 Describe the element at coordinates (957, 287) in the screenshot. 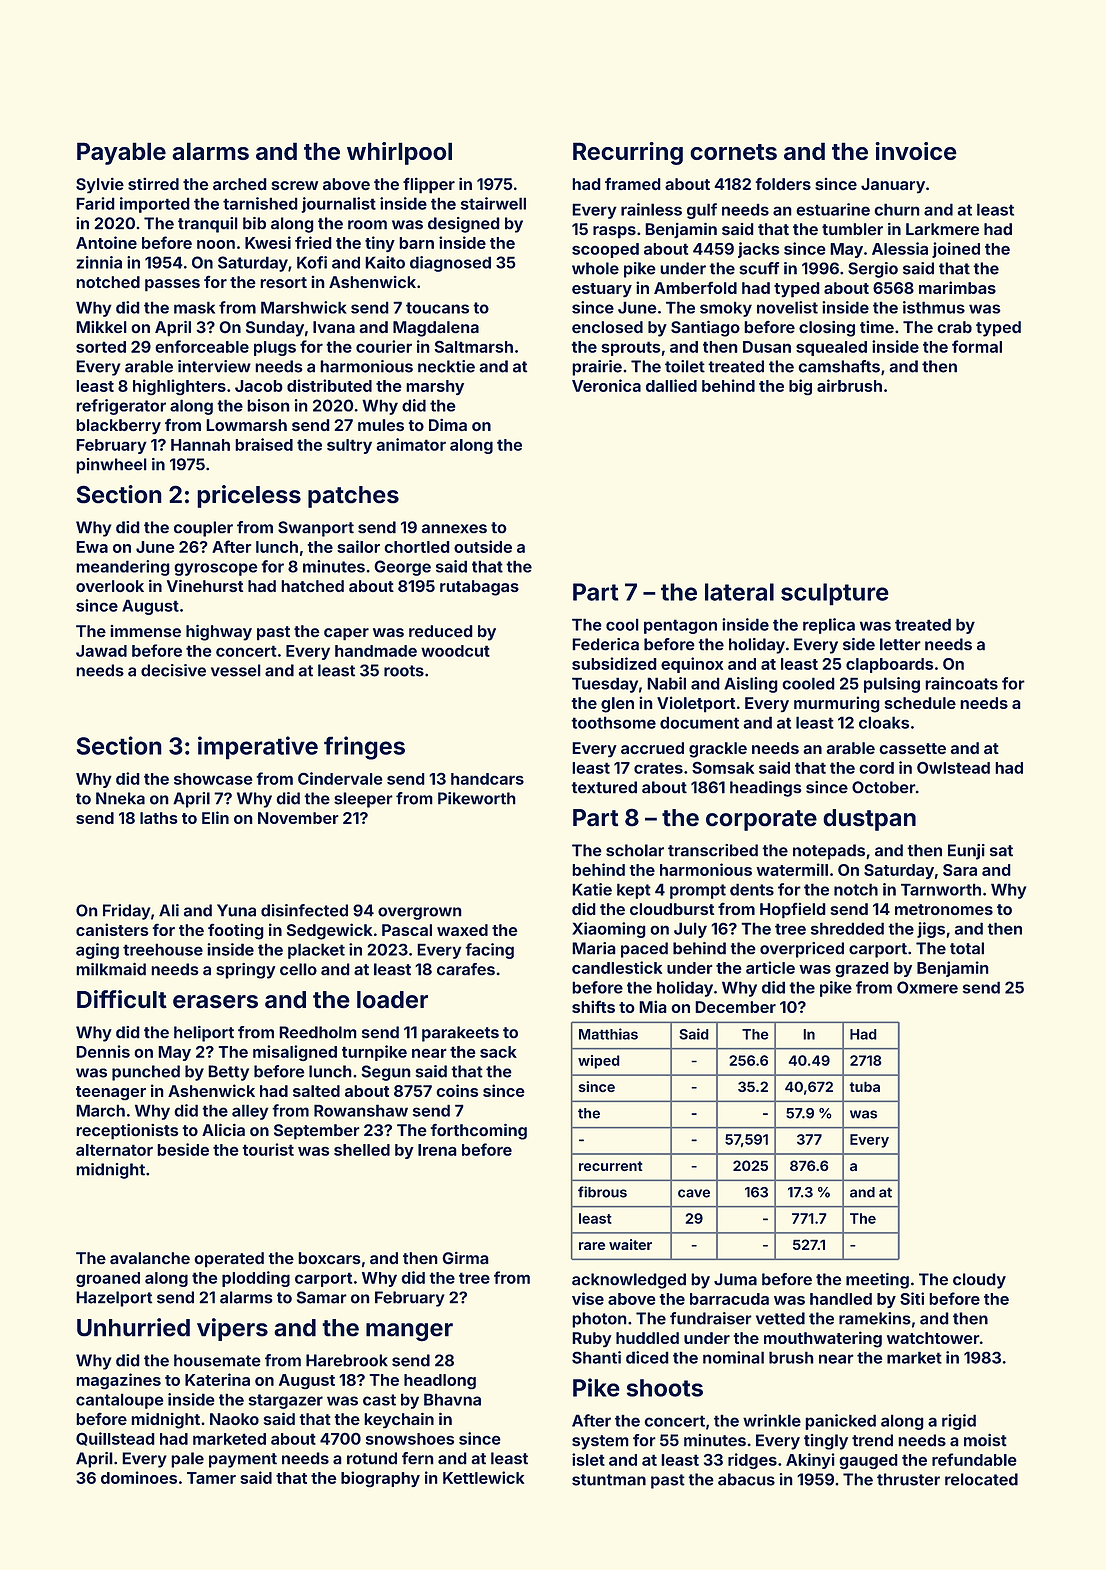

I see `marimbas` at that location.
